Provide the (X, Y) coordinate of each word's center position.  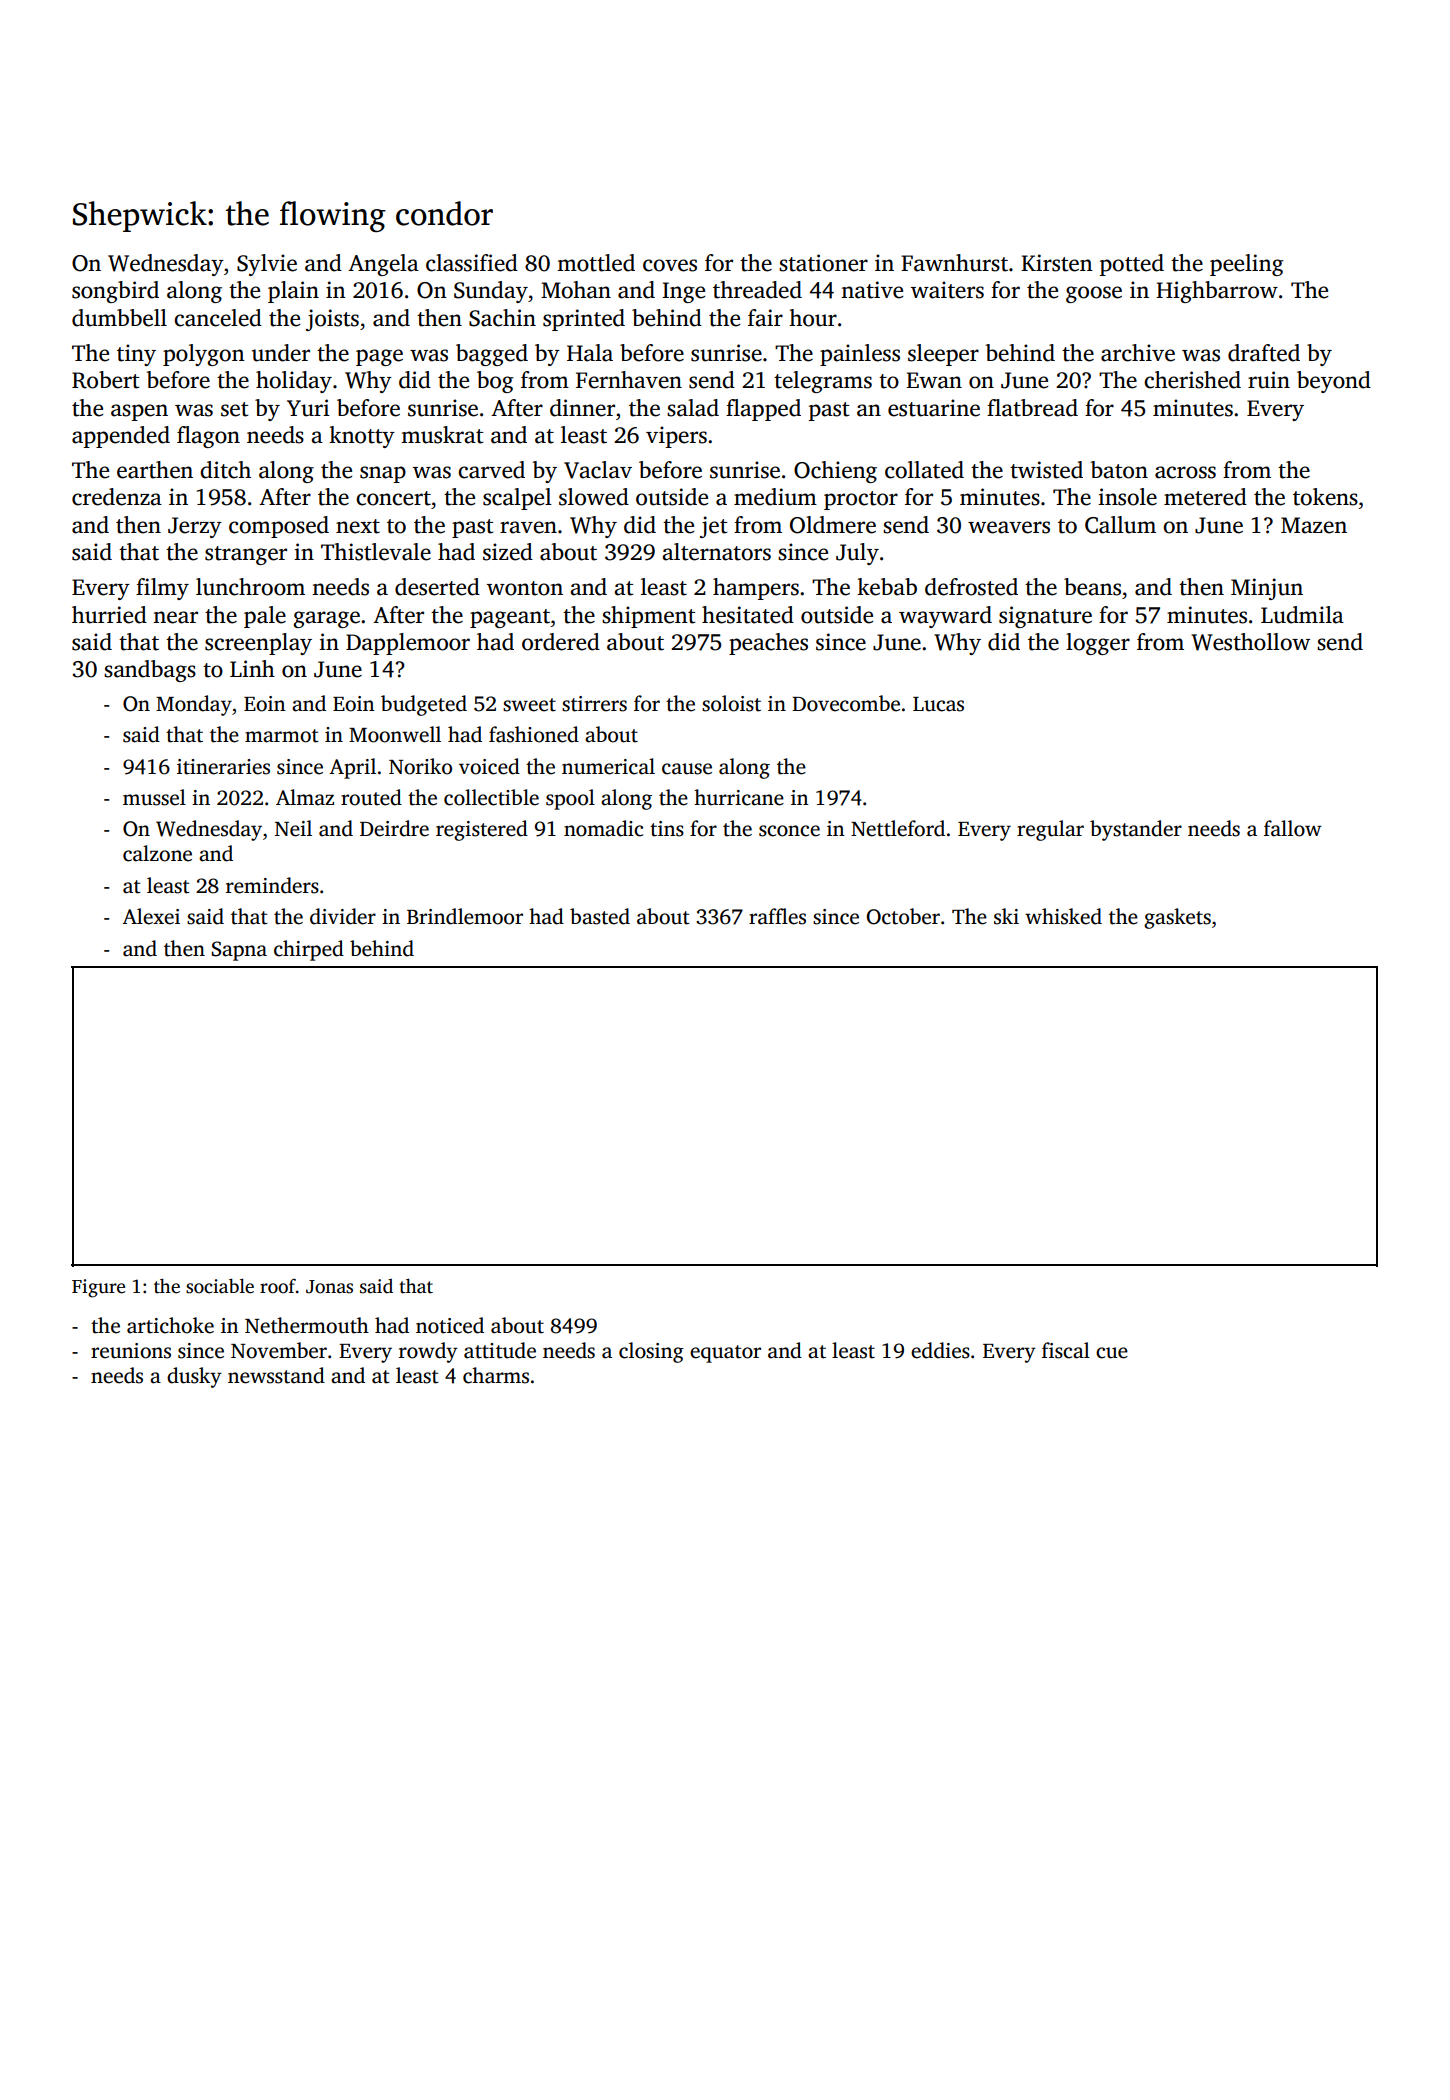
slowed (594, 497)
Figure (98, 1288)
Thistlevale (376, 552)
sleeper (943, 355)
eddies (940, 1350)
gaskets (1177, 918)
